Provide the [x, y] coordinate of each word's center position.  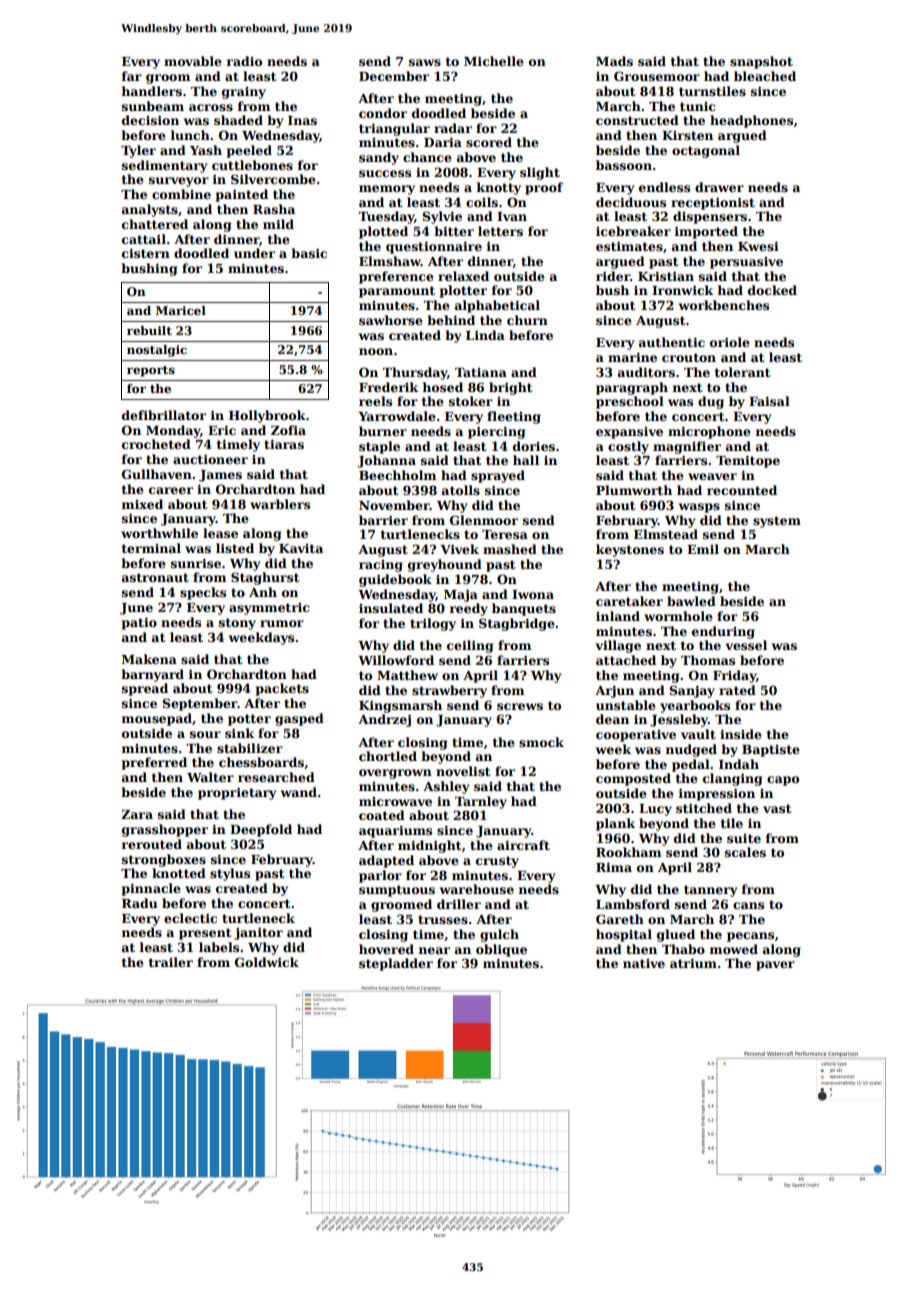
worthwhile [159, 533]
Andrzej [384, 720]
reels [375, 401]
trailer [171, 962]
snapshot [761, 62]
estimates [629, 246]
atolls [461, 490]
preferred [154, 763]
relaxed [463, 276]
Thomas [708, 660]
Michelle [494, 61]
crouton [689, 357]
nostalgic [157, 351]
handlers [152, 91]
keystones [630, 550]
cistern [146, 253]
